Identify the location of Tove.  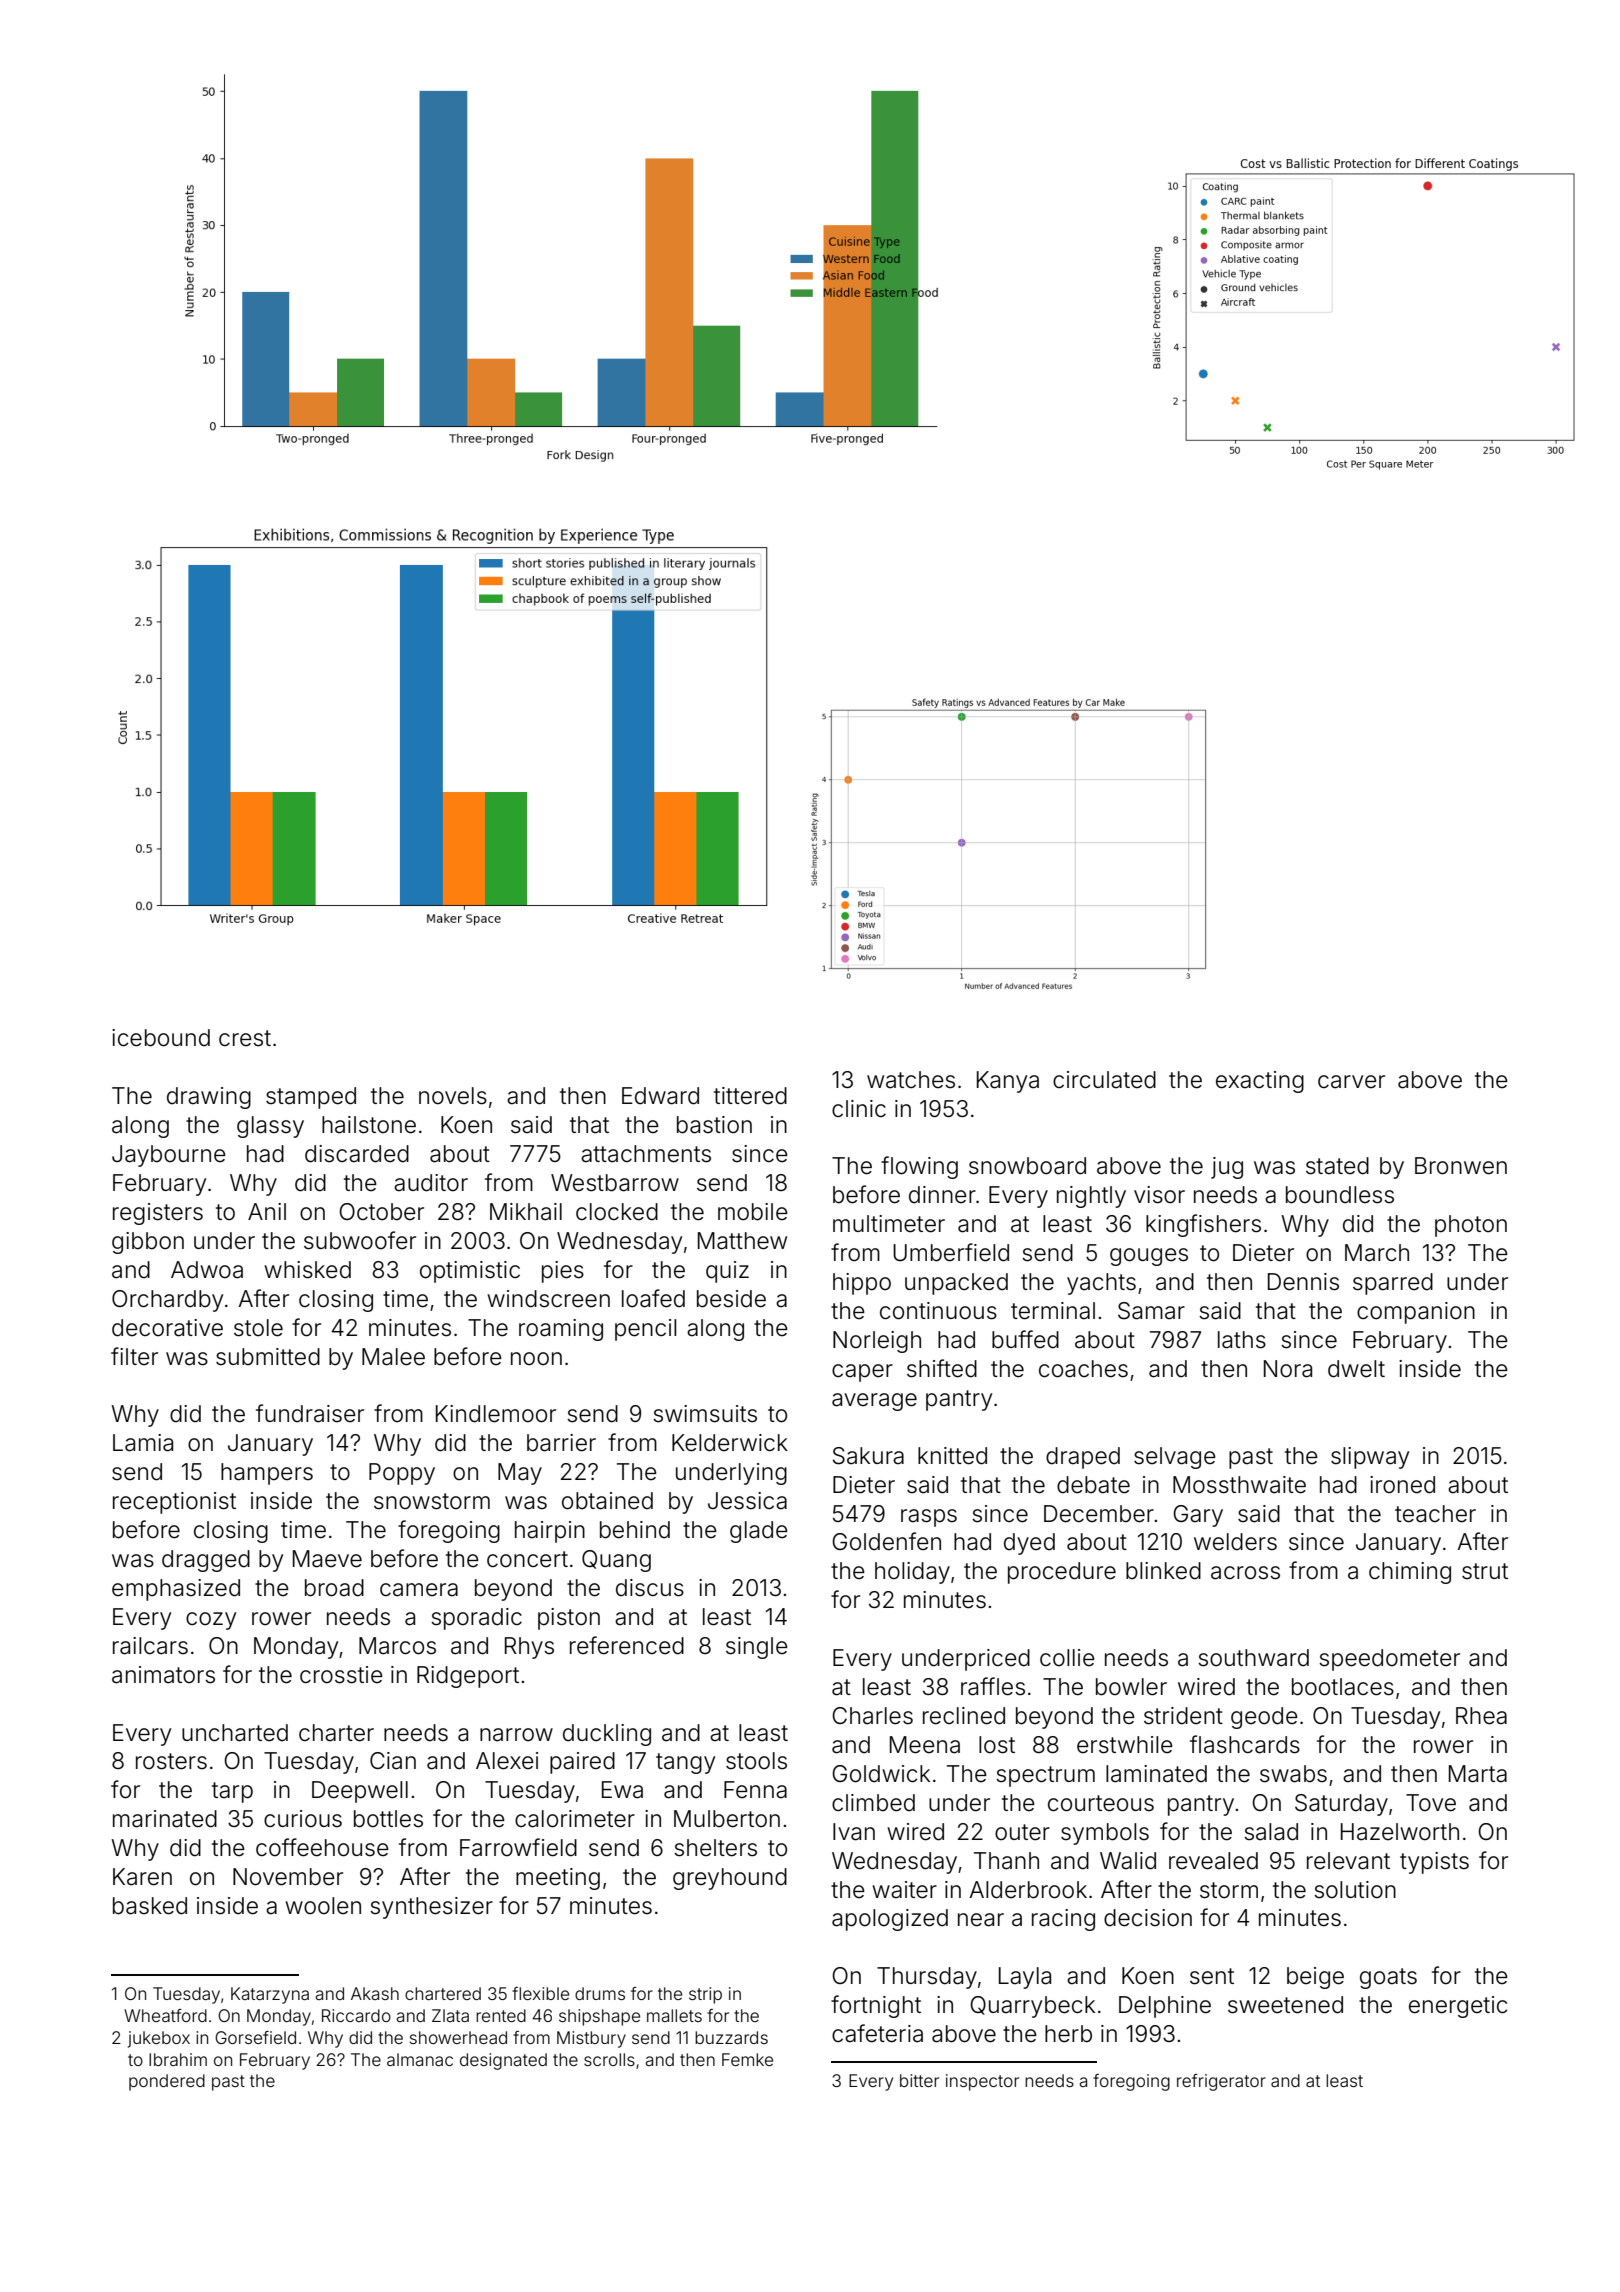
(1431, 1803).
